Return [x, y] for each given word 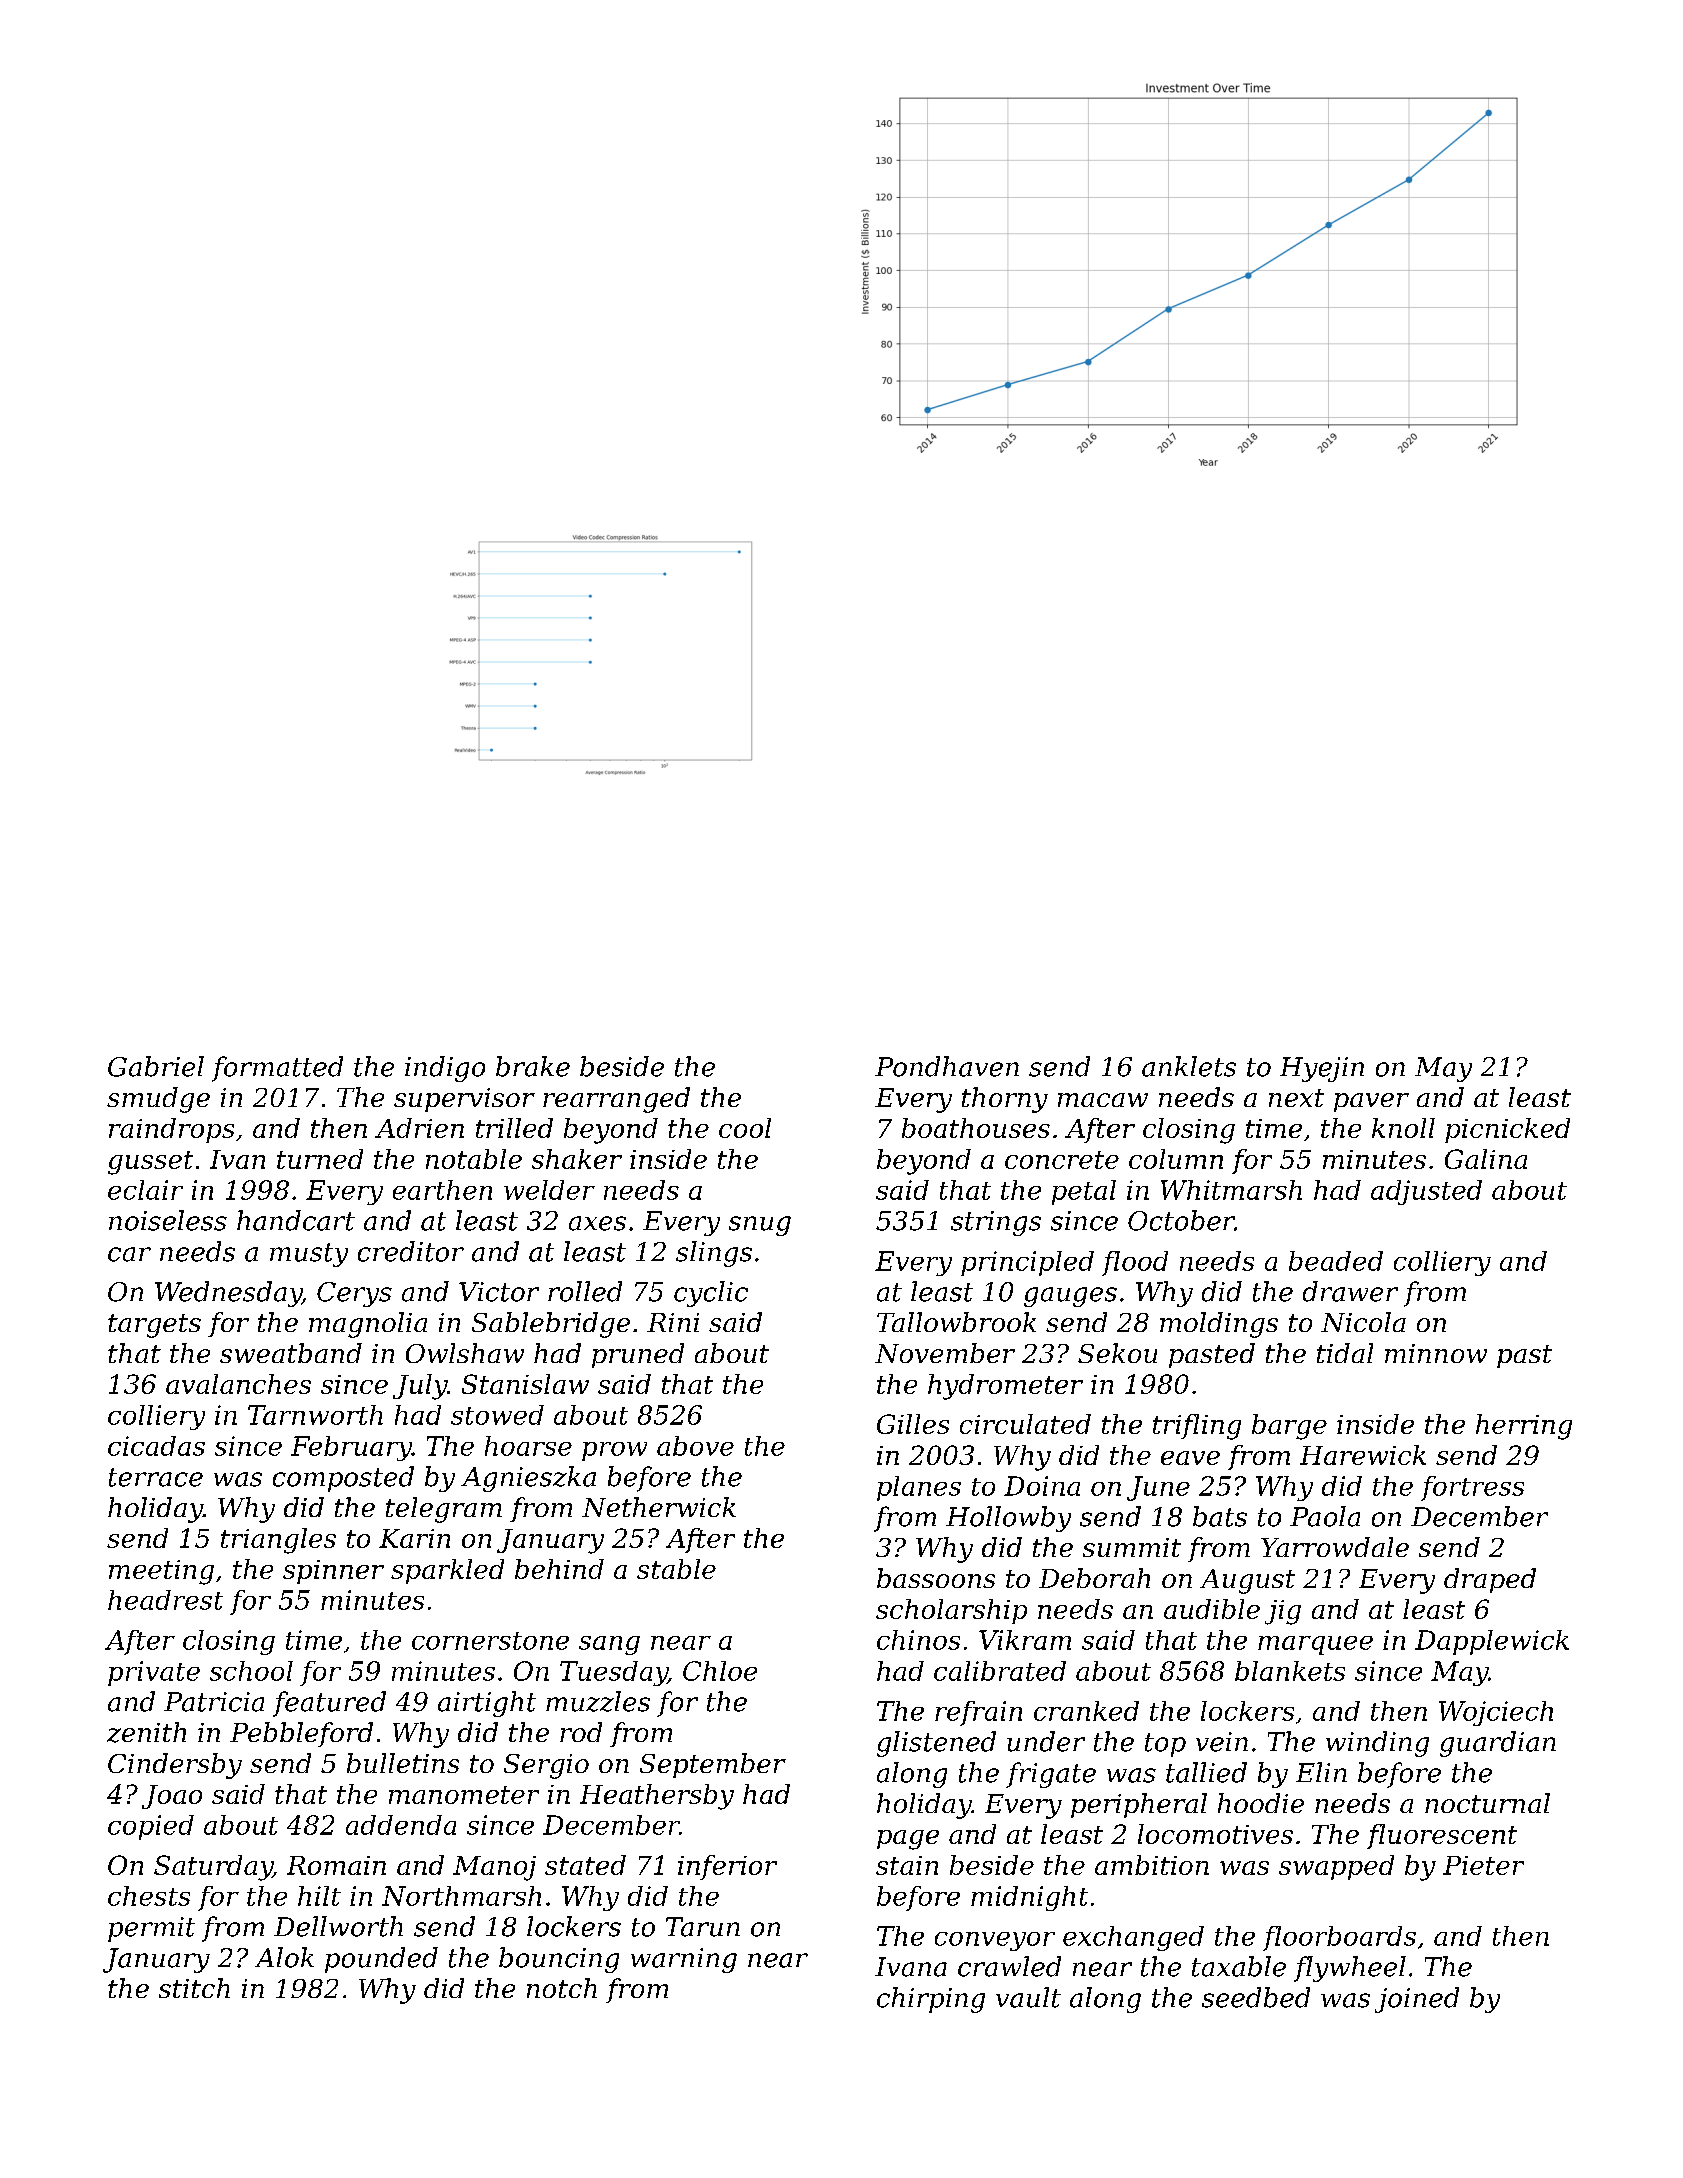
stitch [194, 1988]
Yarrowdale [1335, 1547]
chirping [931, 2000]
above [695, 1446]
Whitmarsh [1231, 1190]
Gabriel [156, 1066]
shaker [577, 1159]
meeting [161, 1572]
